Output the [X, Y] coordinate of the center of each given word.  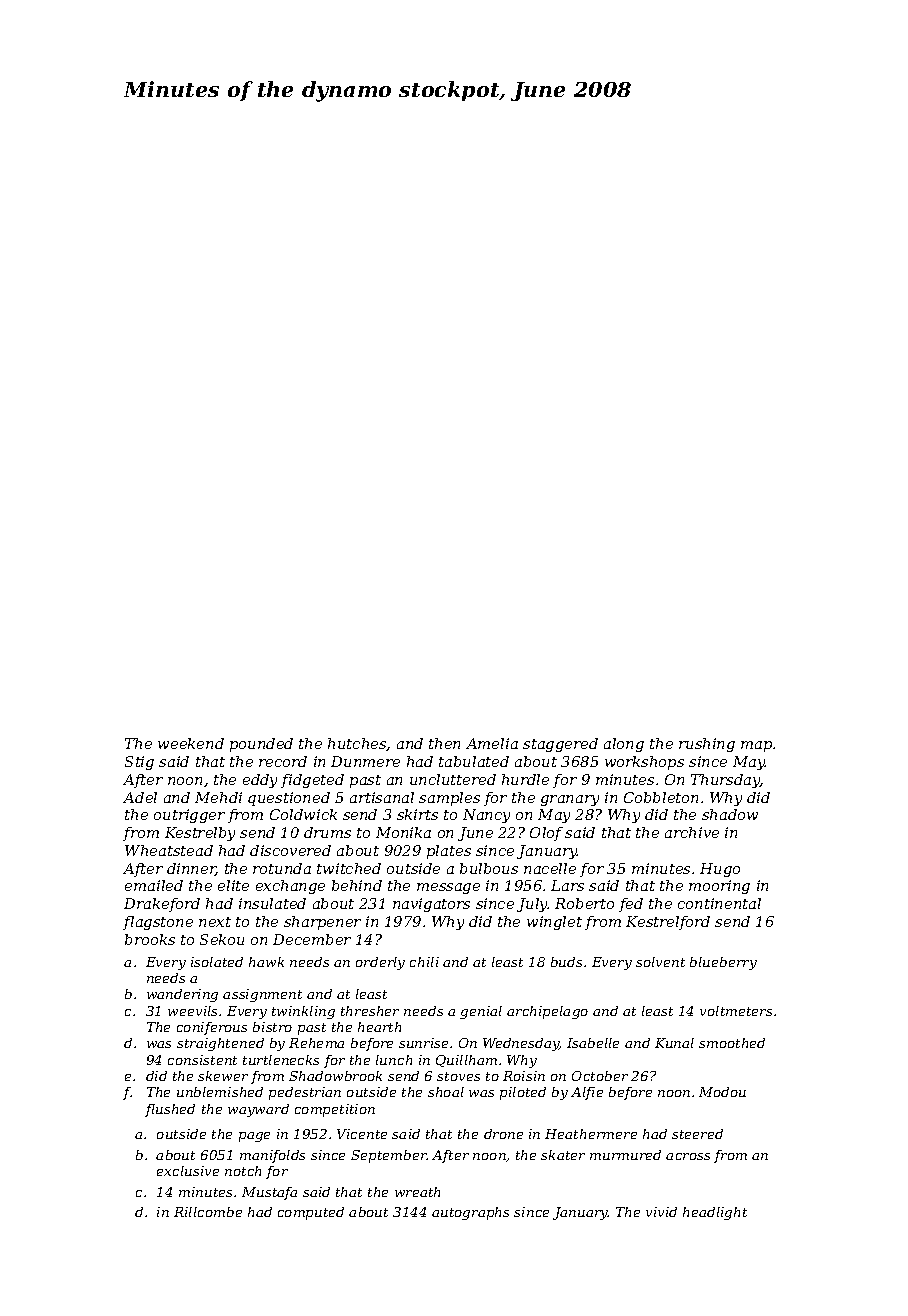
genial [481, 1012]
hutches [357, 744]
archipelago [547, 1012]
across [688, 1156]
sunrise [423, 1043]
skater [563, 1155]
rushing [707, 745]
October [600, 1076]
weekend [191, 743]
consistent [202, 1060]
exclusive [188, 1171]
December [312, 939]
